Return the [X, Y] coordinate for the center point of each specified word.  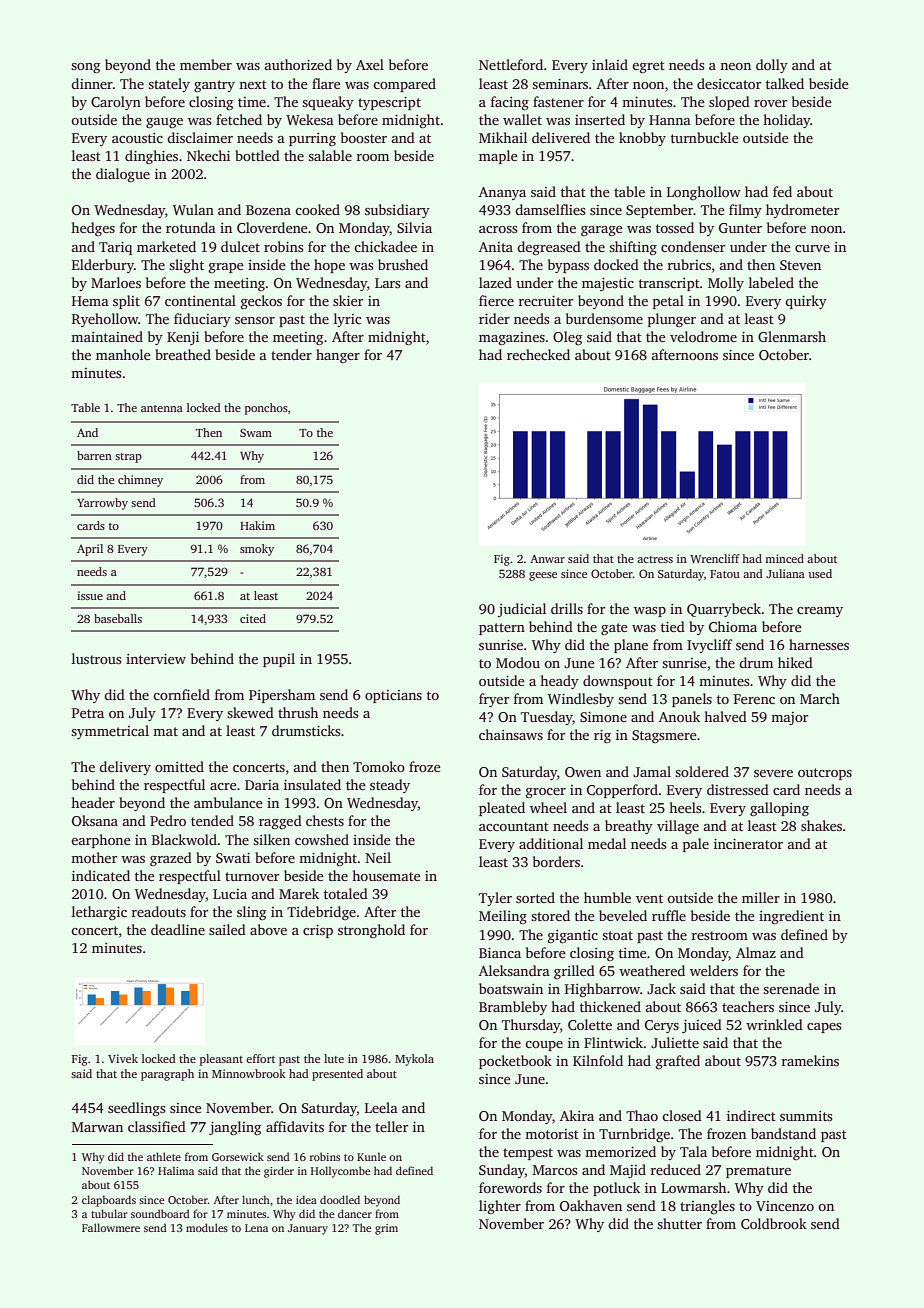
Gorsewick [238, 1156]
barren [94, 455]
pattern [502, 629]
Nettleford [511, 64]
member [206, 64]
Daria [262, 785]
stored [550, 915]
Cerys [662, 1026]
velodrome [703, 336]
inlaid [610, 64]
